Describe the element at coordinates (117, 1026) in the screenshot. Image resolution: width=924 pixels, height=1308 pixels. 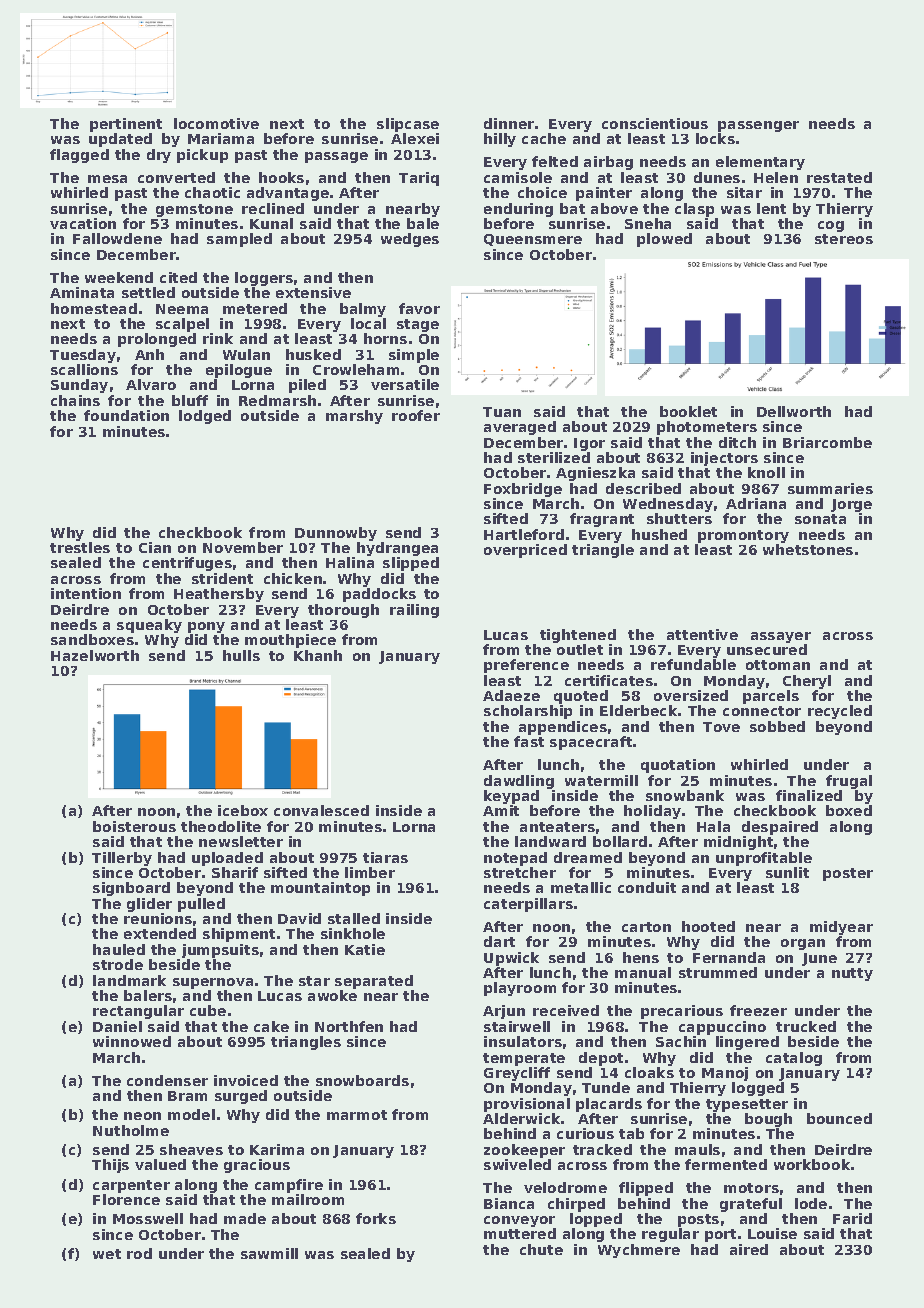
I see `Daniel` at that location.
